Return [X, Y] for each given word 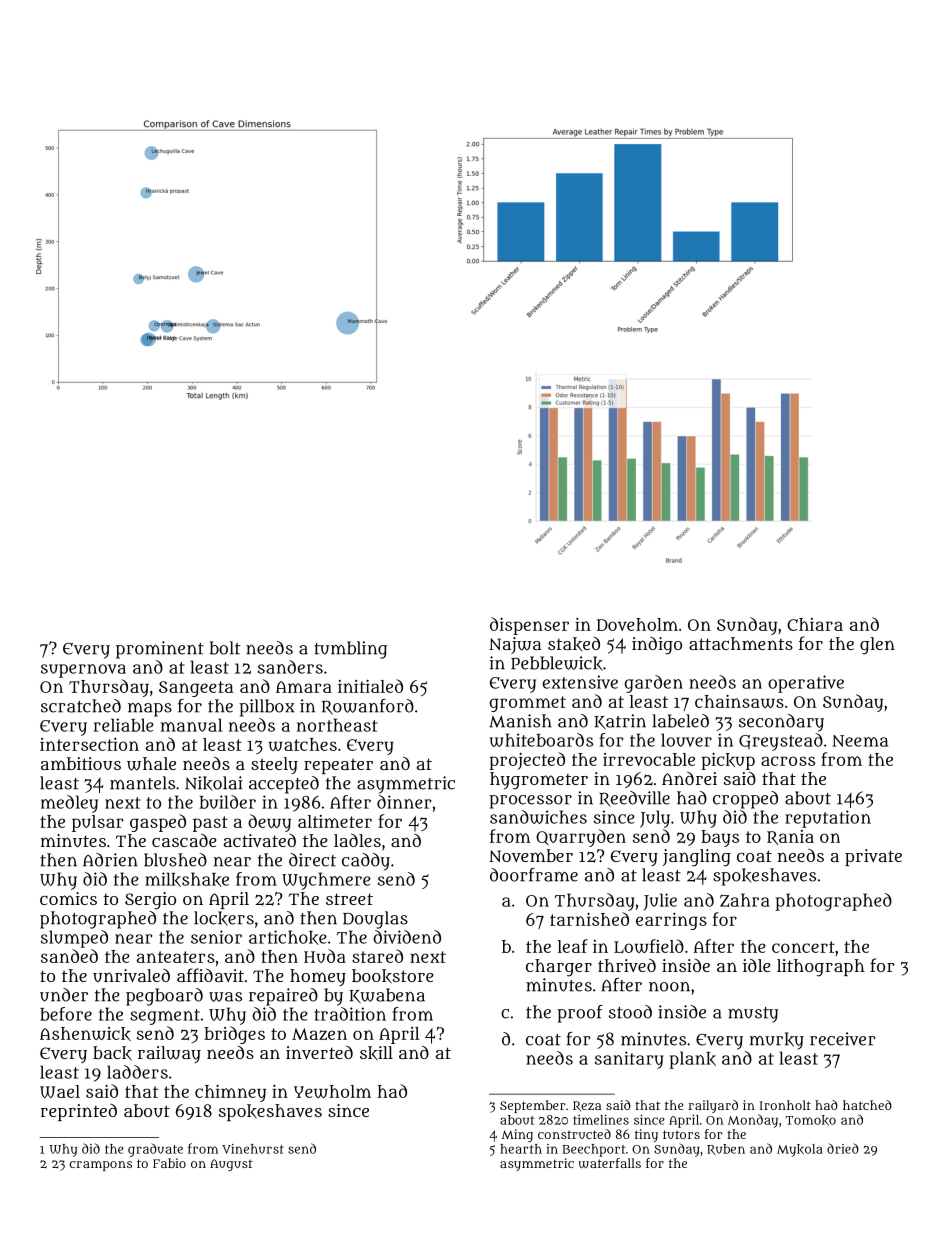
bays [720, 838]
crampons [101, 1166]
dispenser [529, 626]
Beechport [593, 1150]
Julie [660, 902]
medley [69, 804]
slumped [74, 939]
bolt [225, 648]
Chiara [815, 624]
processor [530, 802]
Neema [860, 741]
